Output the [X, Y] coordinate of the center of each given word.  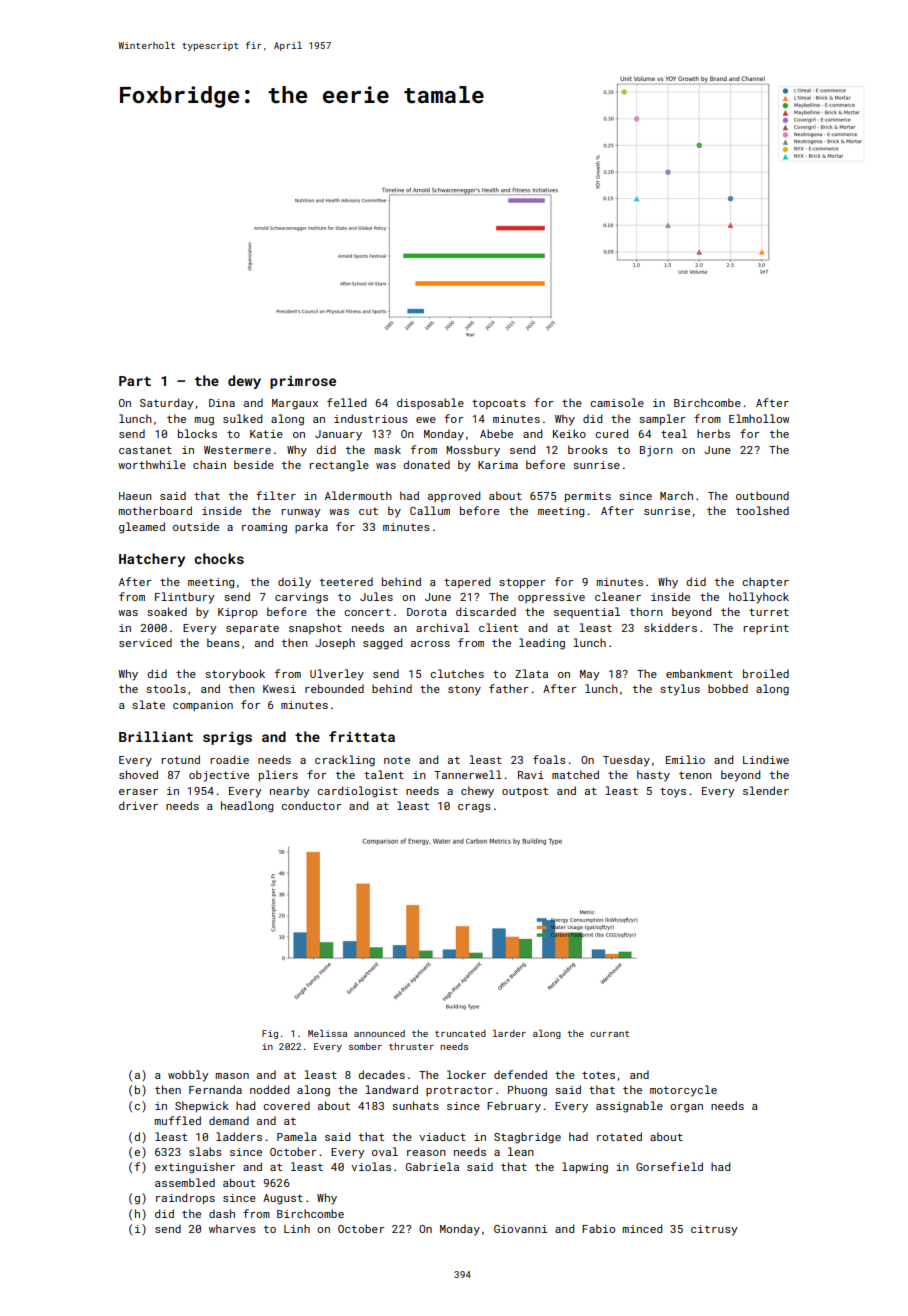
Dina [222, 403]
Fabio [598, 1228]
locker [466, 1074]
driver [138, 805]
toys [673, 792]
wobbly [188, 1076]
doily [294, 583]
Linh [297, 1228]
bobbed [728, 688]
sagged [382, 644]
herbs [713, 433]
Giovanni [520, 1229]
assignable [629, 1107]
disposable [430, 403]
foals [549, 759]
